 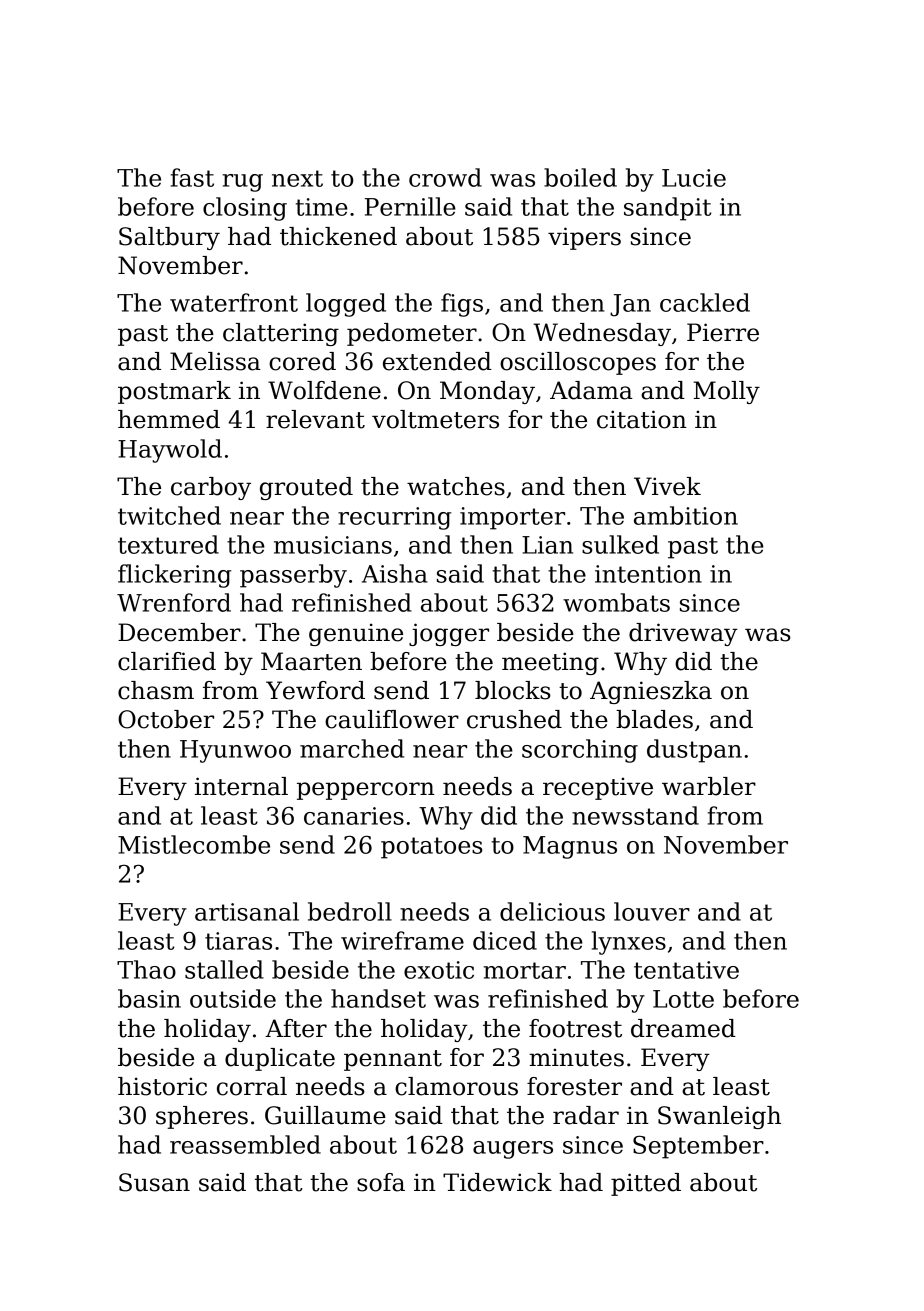 I want to click on wireframe, so click(x=402, y=940).
